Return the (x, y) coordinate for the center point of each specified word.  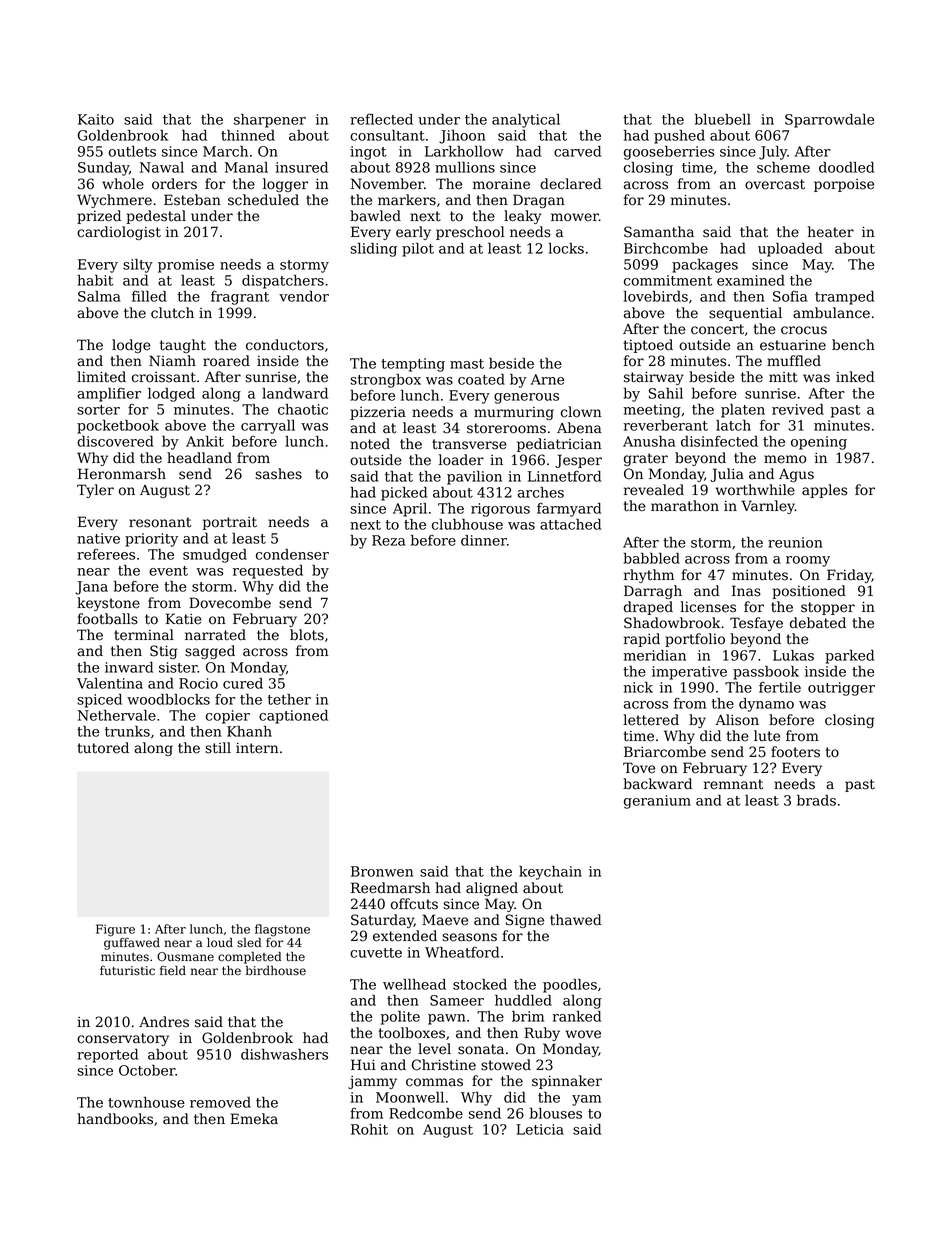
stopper (828, 608)
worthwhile (755, 490)
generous (526, 398)
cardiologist (119, 233)
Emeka (254, 1119)
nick (638, 687)
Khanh (249, 731)
